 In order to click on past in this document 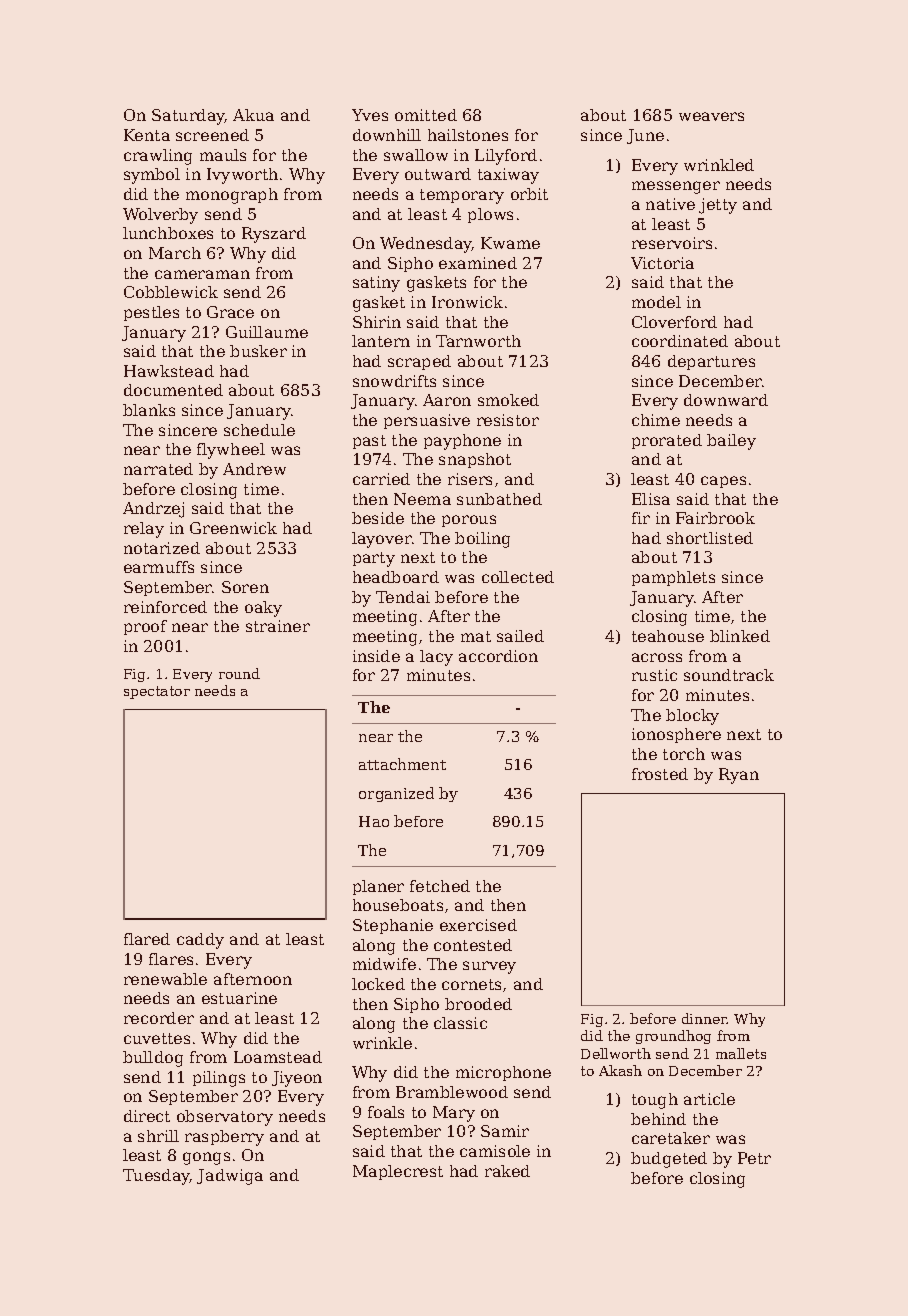, I will do `click(369, 442)`.
